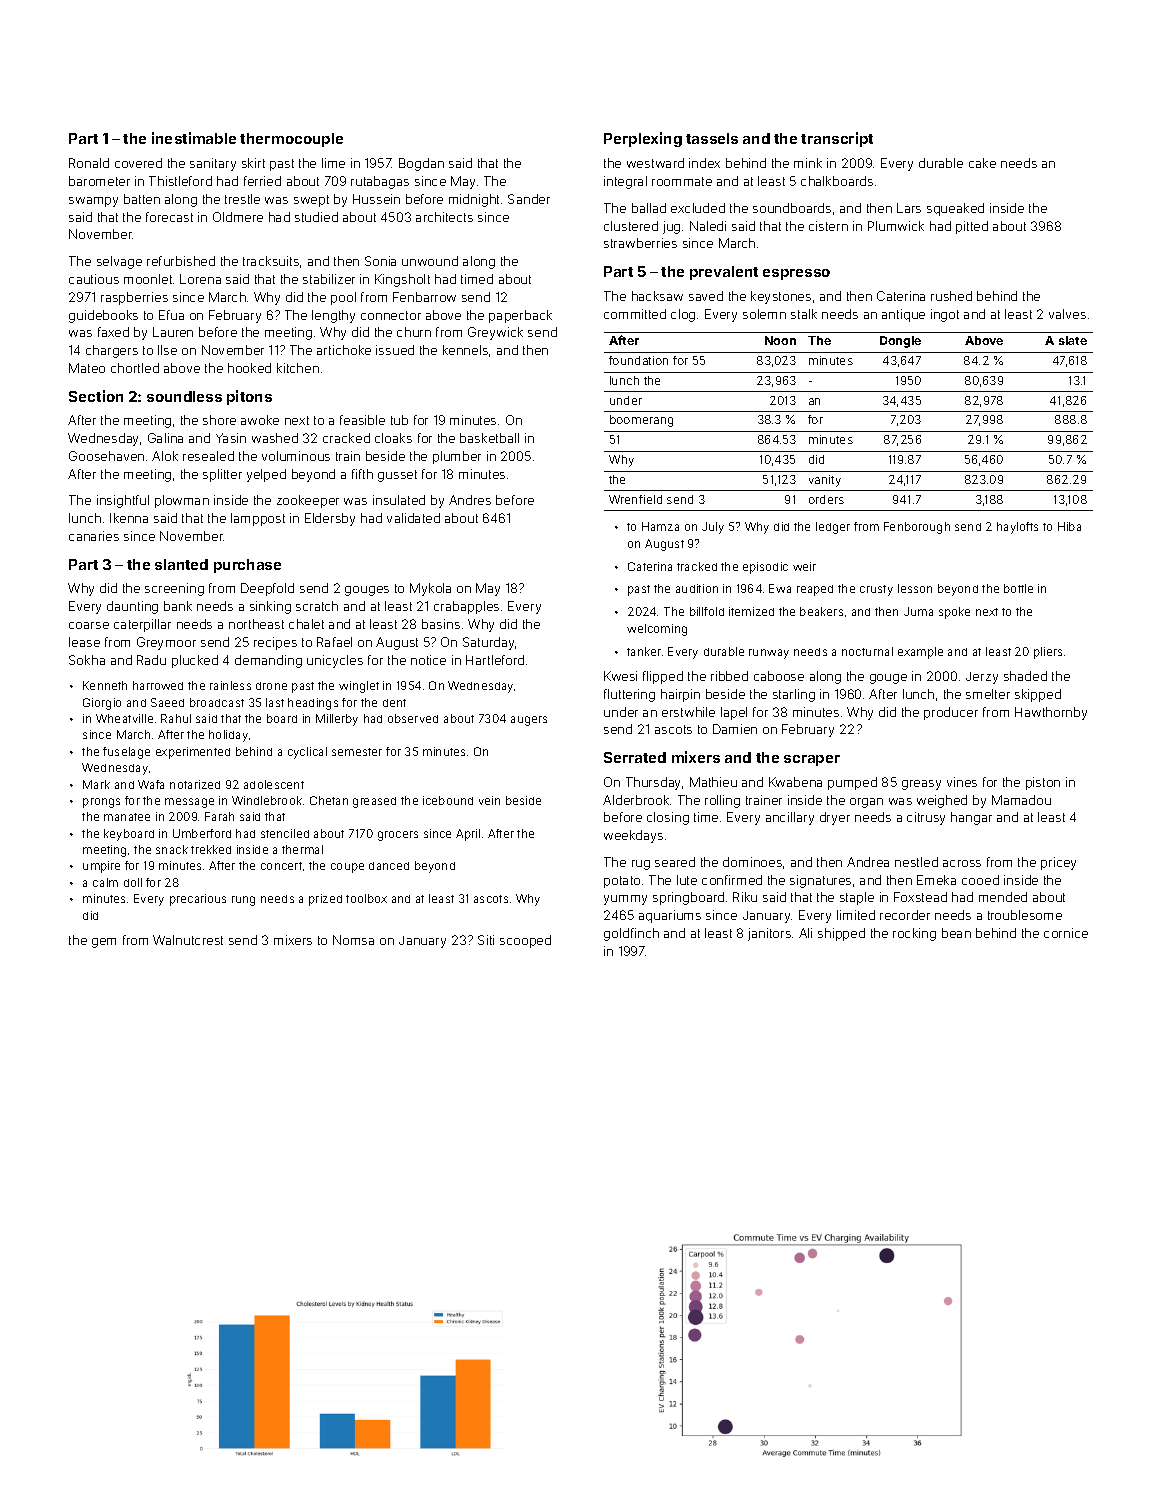  What do you see at coordinates (489, 800) in the screenshot?
I see `vein` at bounding box center [489, 800].
